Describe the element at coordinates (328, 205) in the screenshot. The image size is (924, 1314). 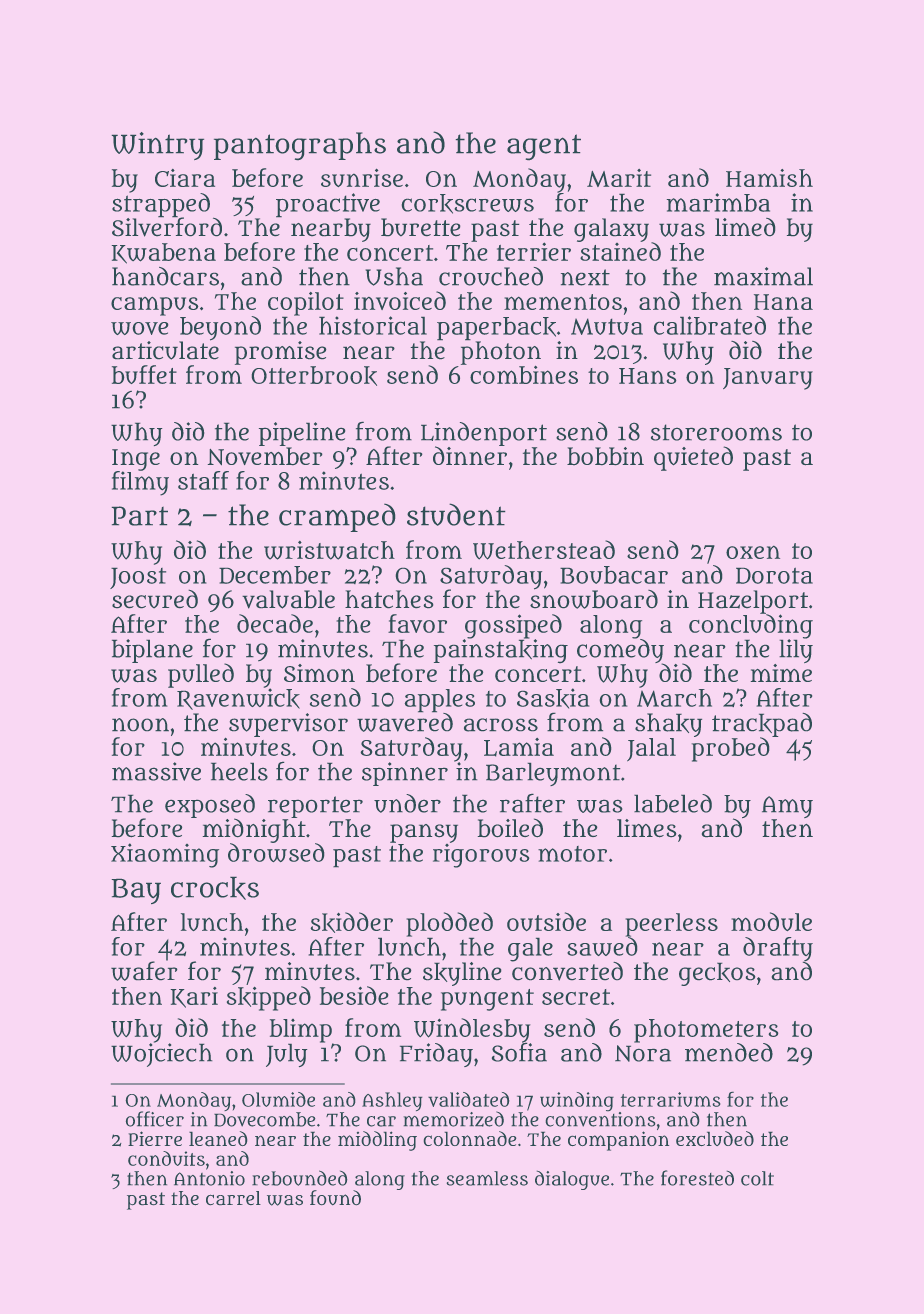
I see `proactive` at that location.
